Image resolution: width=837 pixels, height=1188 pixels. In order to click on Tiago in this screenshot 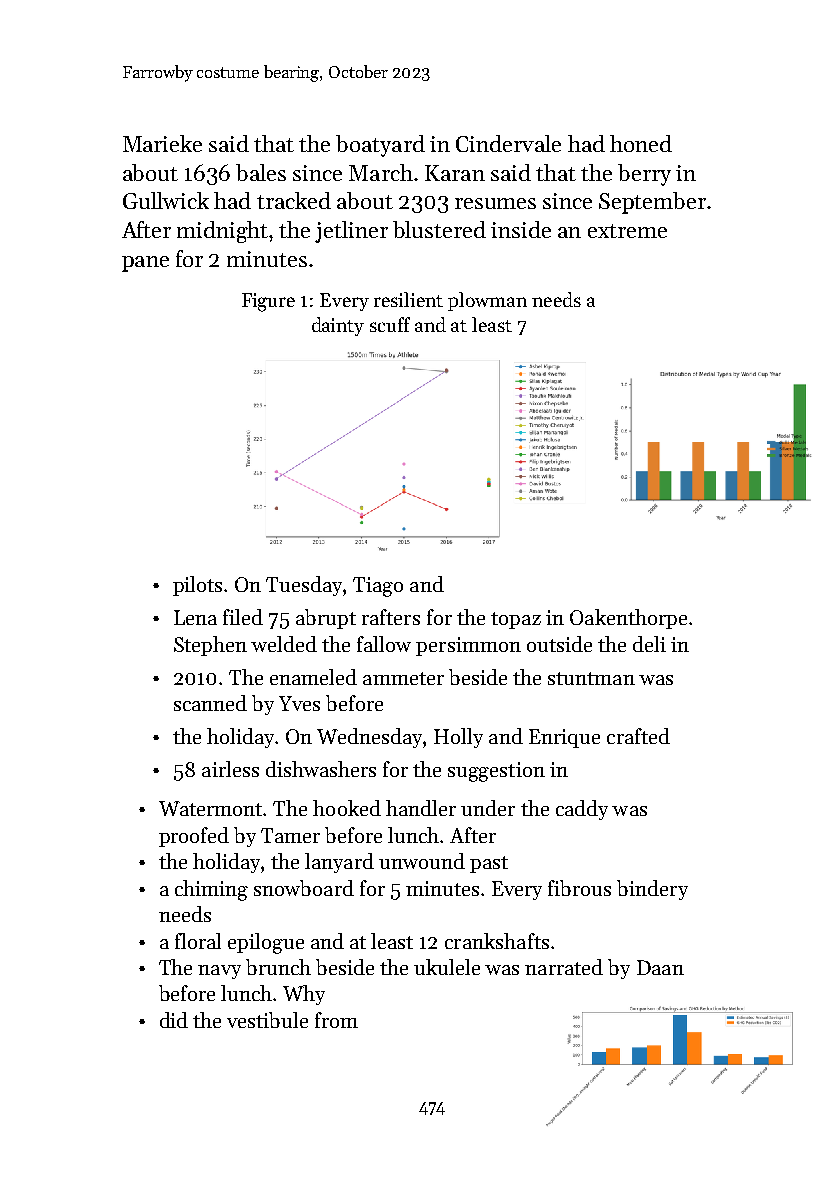, I will do `click(378, 587)`.
